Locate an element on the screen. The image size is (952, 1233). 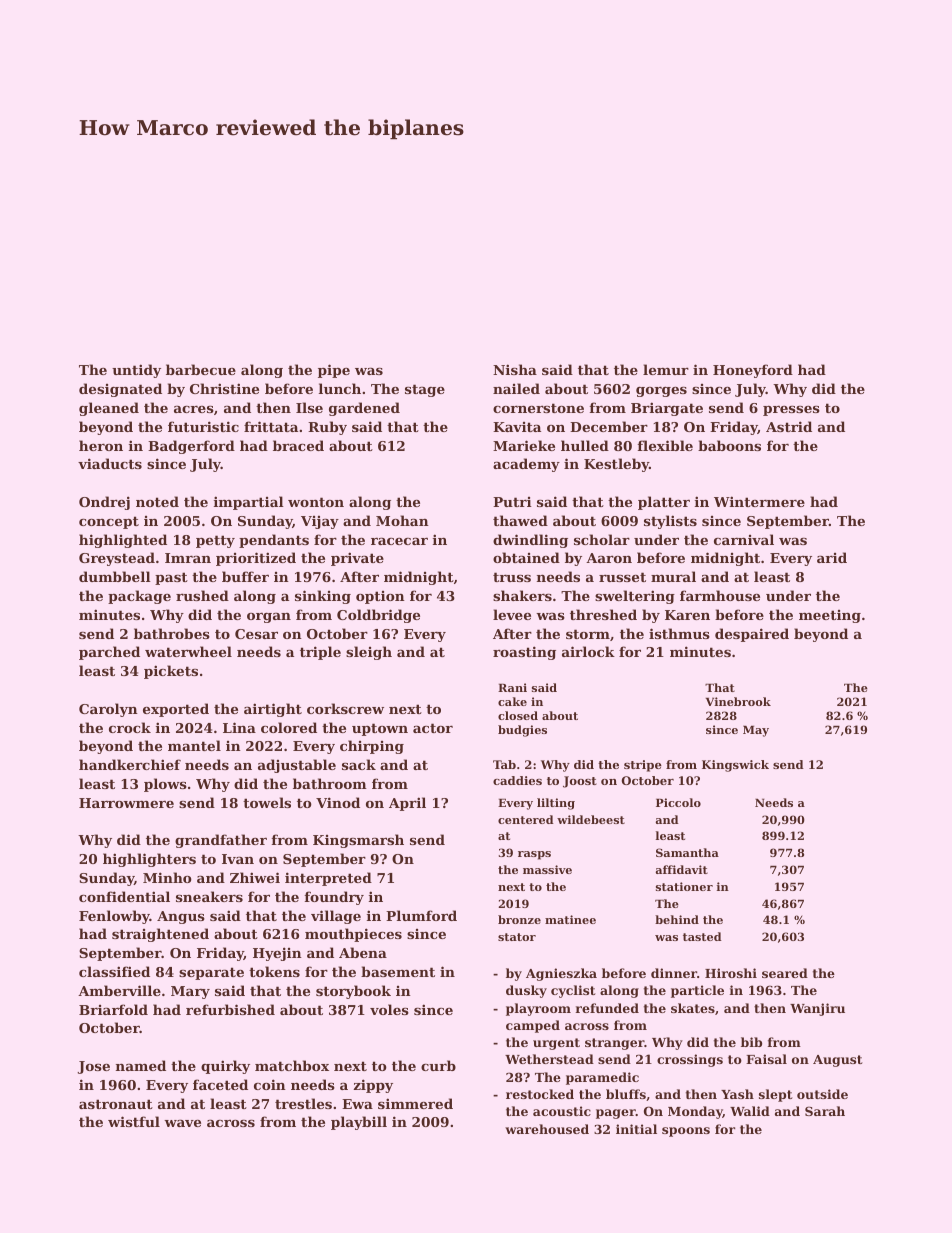
Mary is located at coordinates (190, 992).
